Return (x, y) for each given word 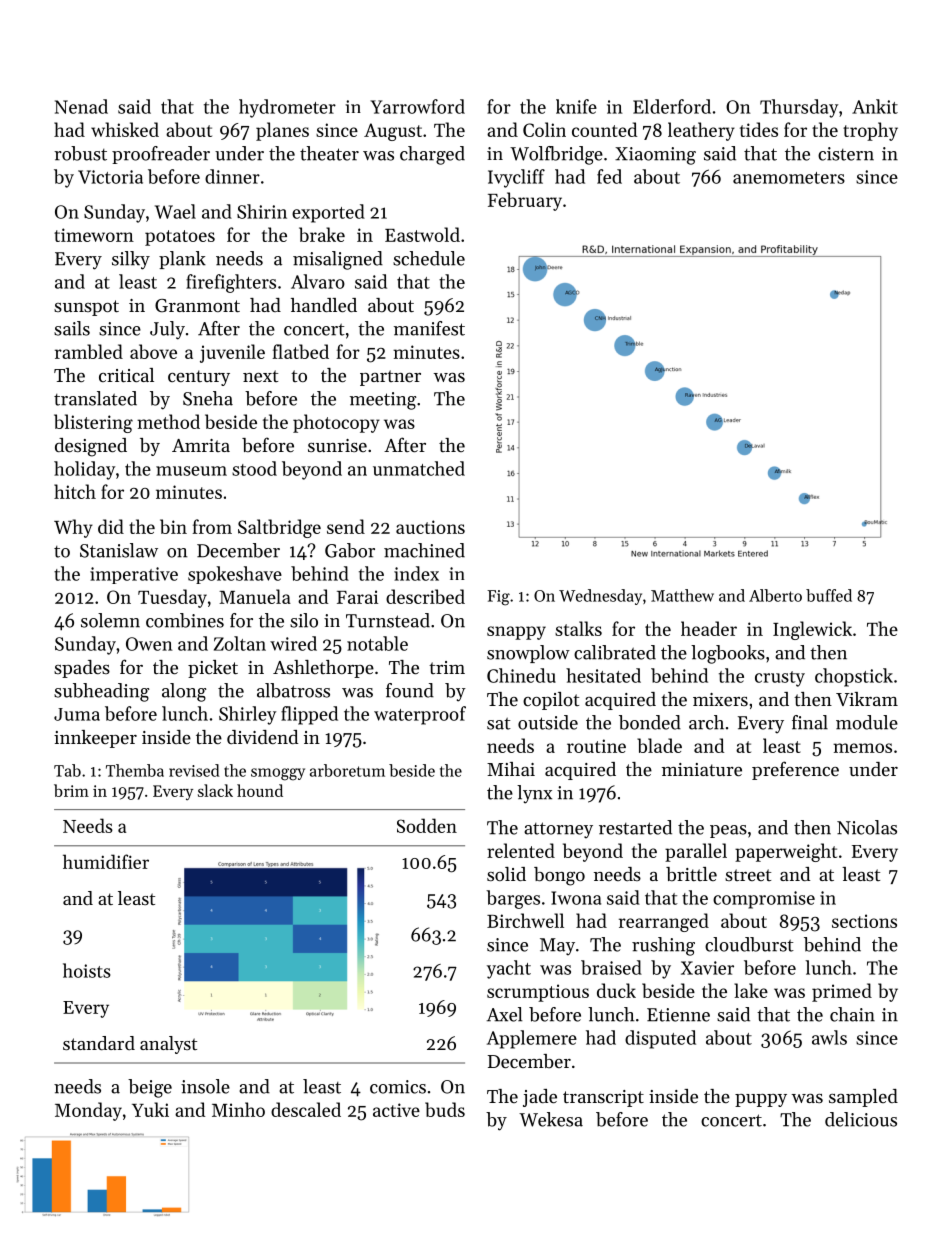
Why (73, 528)
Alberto (775, 595)
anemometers (789, 178)
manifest (429, 328)
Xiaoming (655, 156)
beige (150, 1088)
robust (80, 153)
